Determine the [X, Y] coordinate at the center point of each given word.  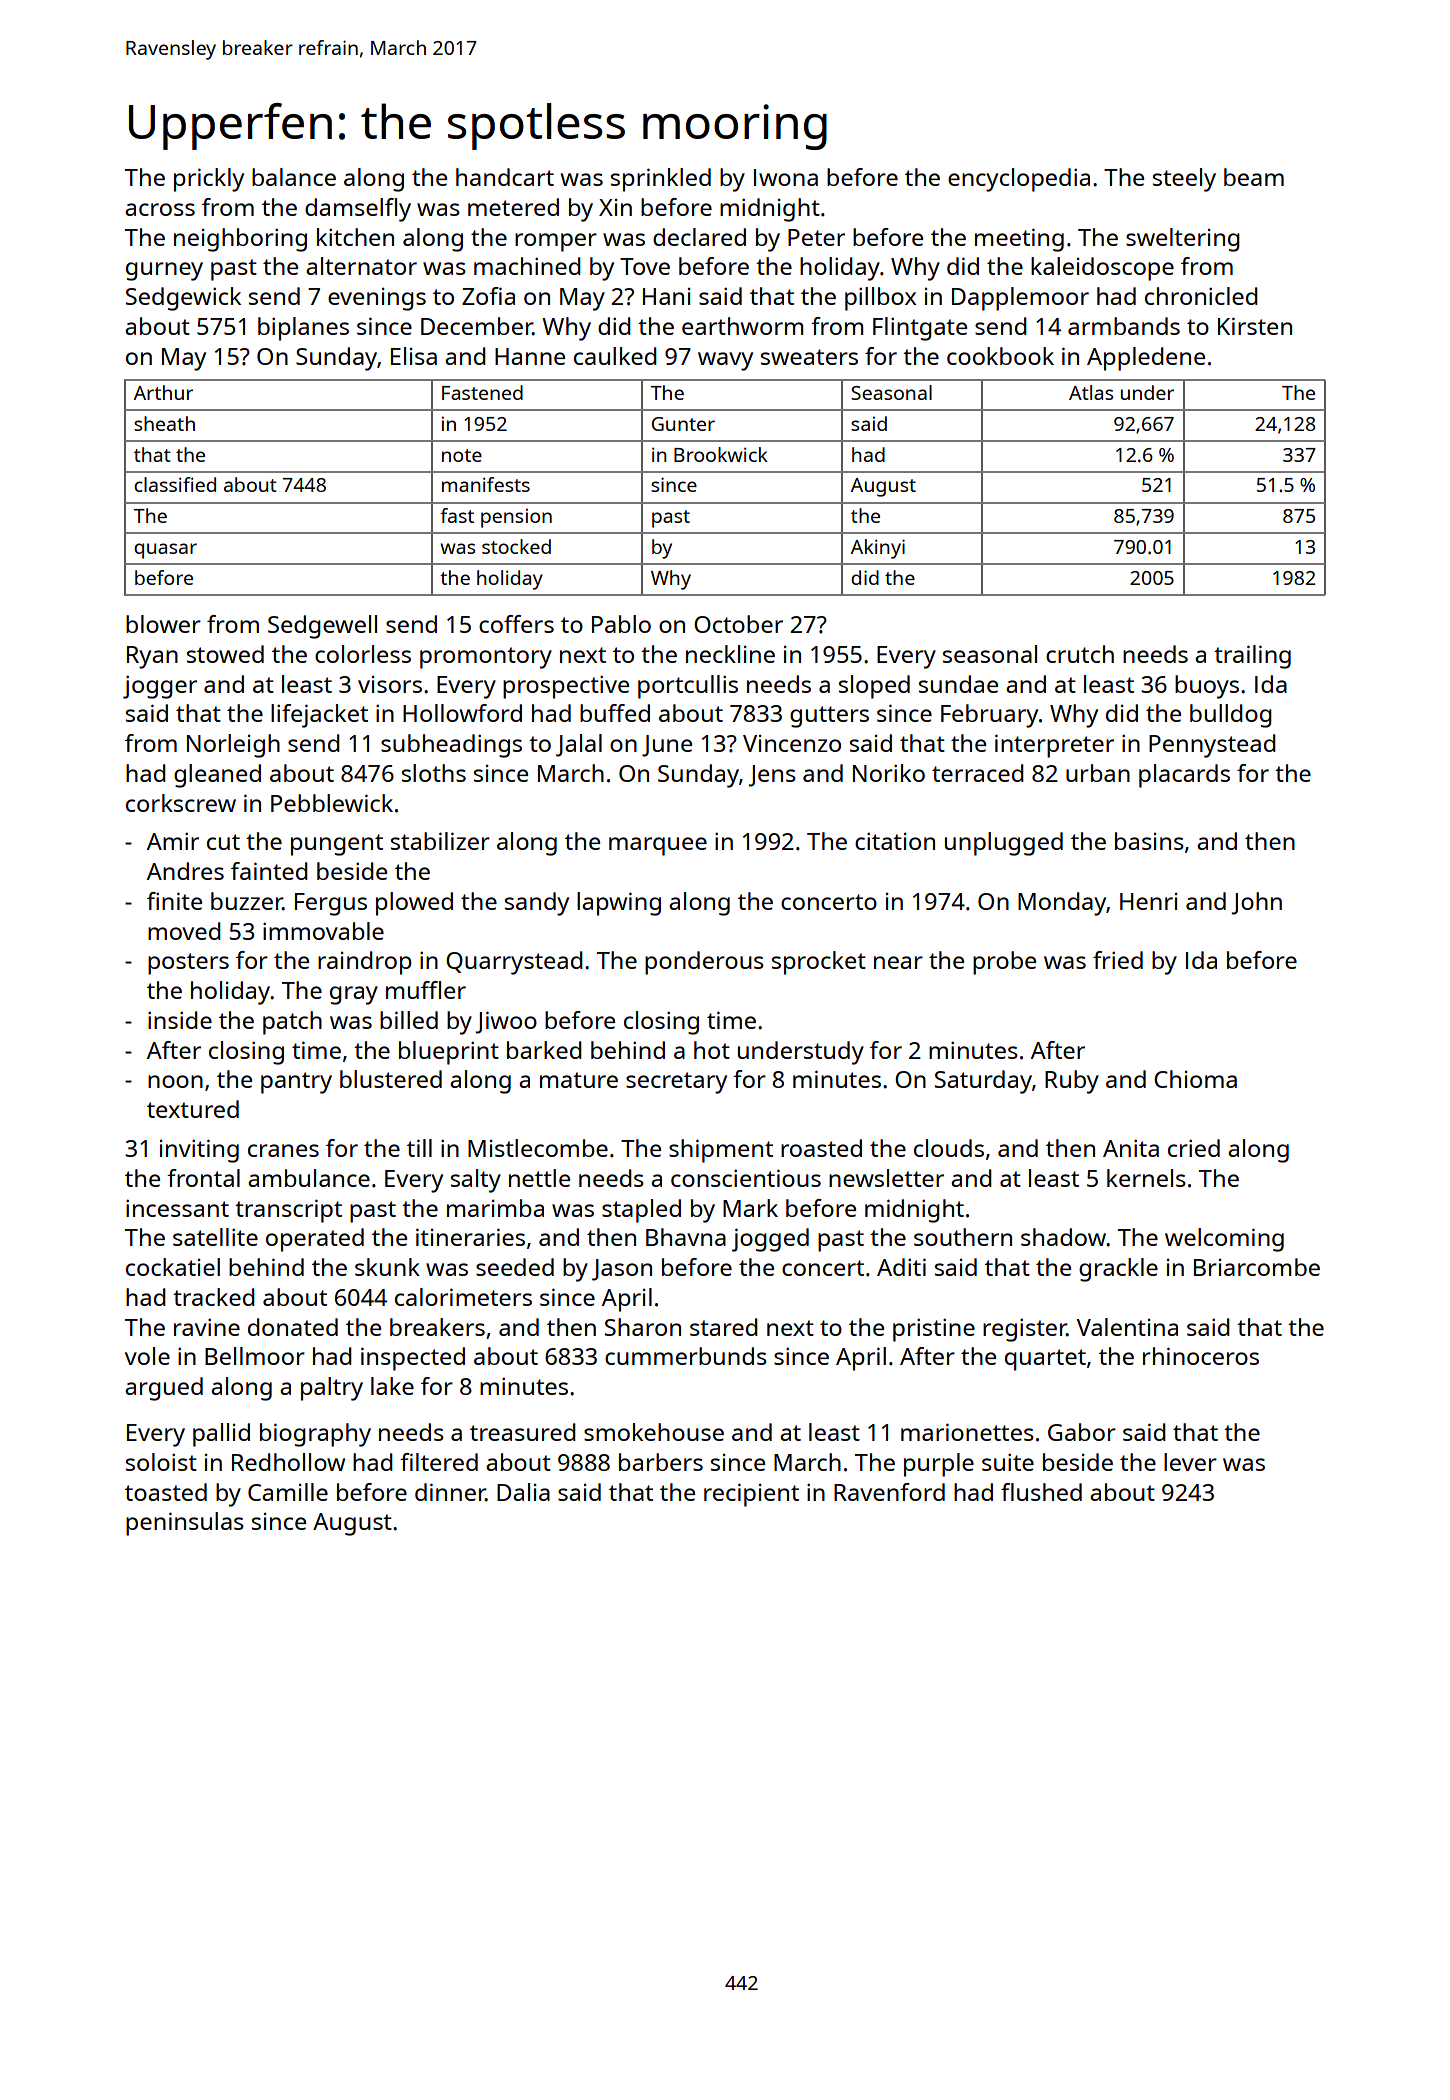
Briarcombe [1257, 1267]
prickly [209, 180]
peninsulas [185, 1524]
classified [175, 484]
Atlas [1091, 392]
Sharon [643, 1327]
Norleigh [233, 746]
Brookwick [721, 454]
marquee [658, 846]
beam [1254, 177]
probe [1004, 963]
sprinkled [661, 180]
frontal [203, 1178]
